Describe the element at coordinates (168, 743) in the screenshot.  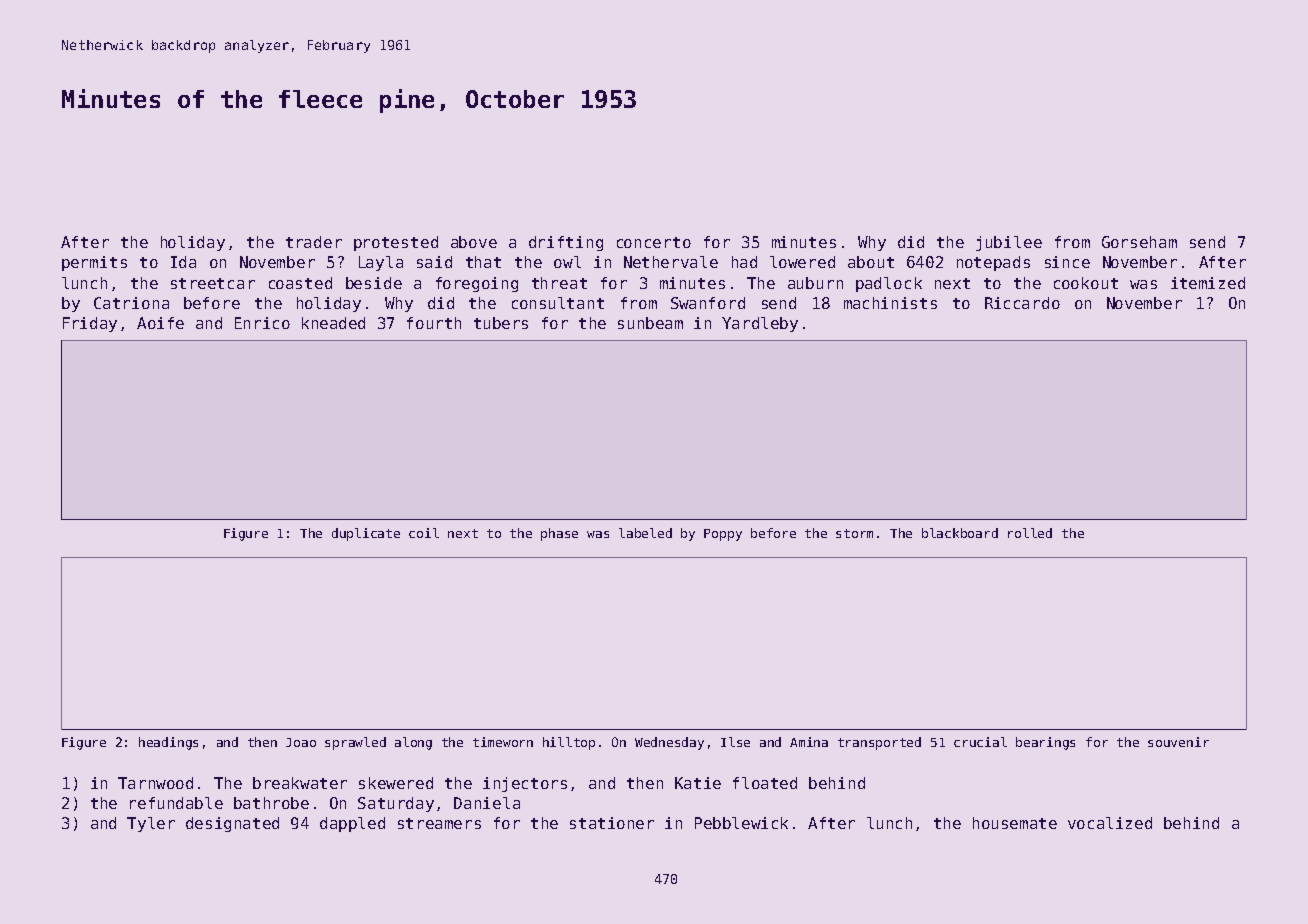
I see `headings` at that location.
